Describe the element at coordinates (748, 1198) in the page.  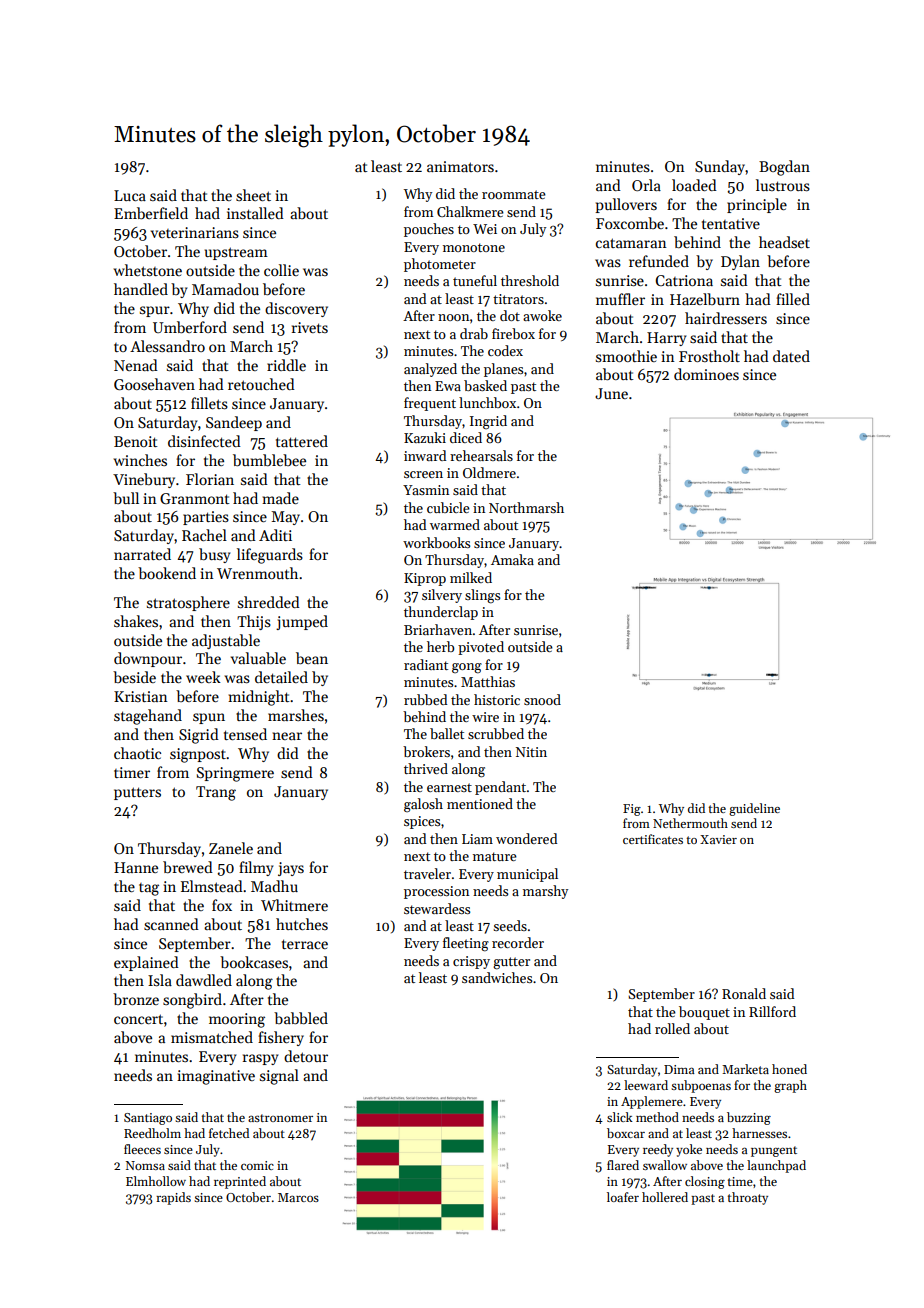
I see `throaty` at that location.
